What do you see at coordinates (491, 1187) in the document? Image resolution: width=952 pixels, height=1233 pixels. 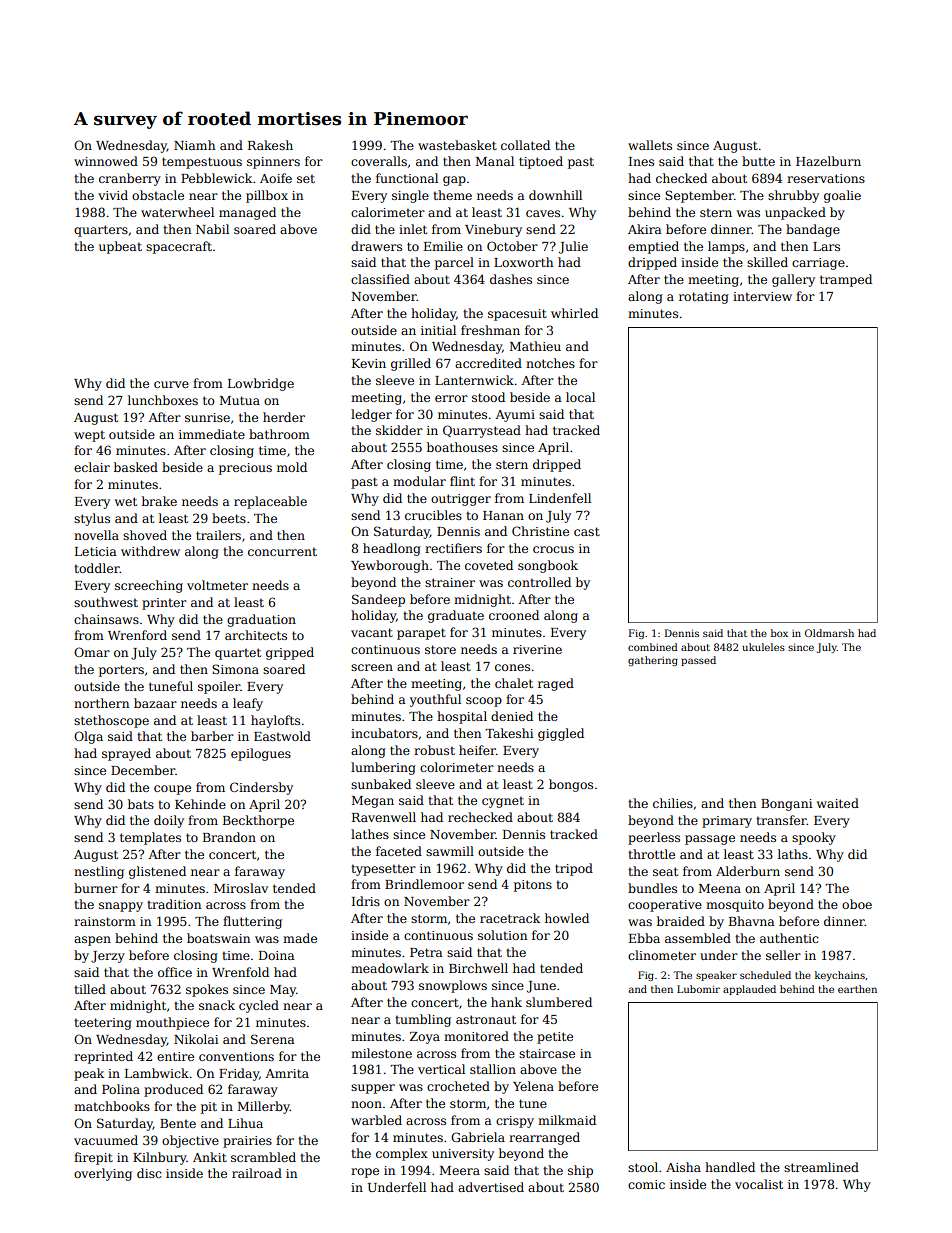 I see `advertised` at bounding box center [491, 1187].
